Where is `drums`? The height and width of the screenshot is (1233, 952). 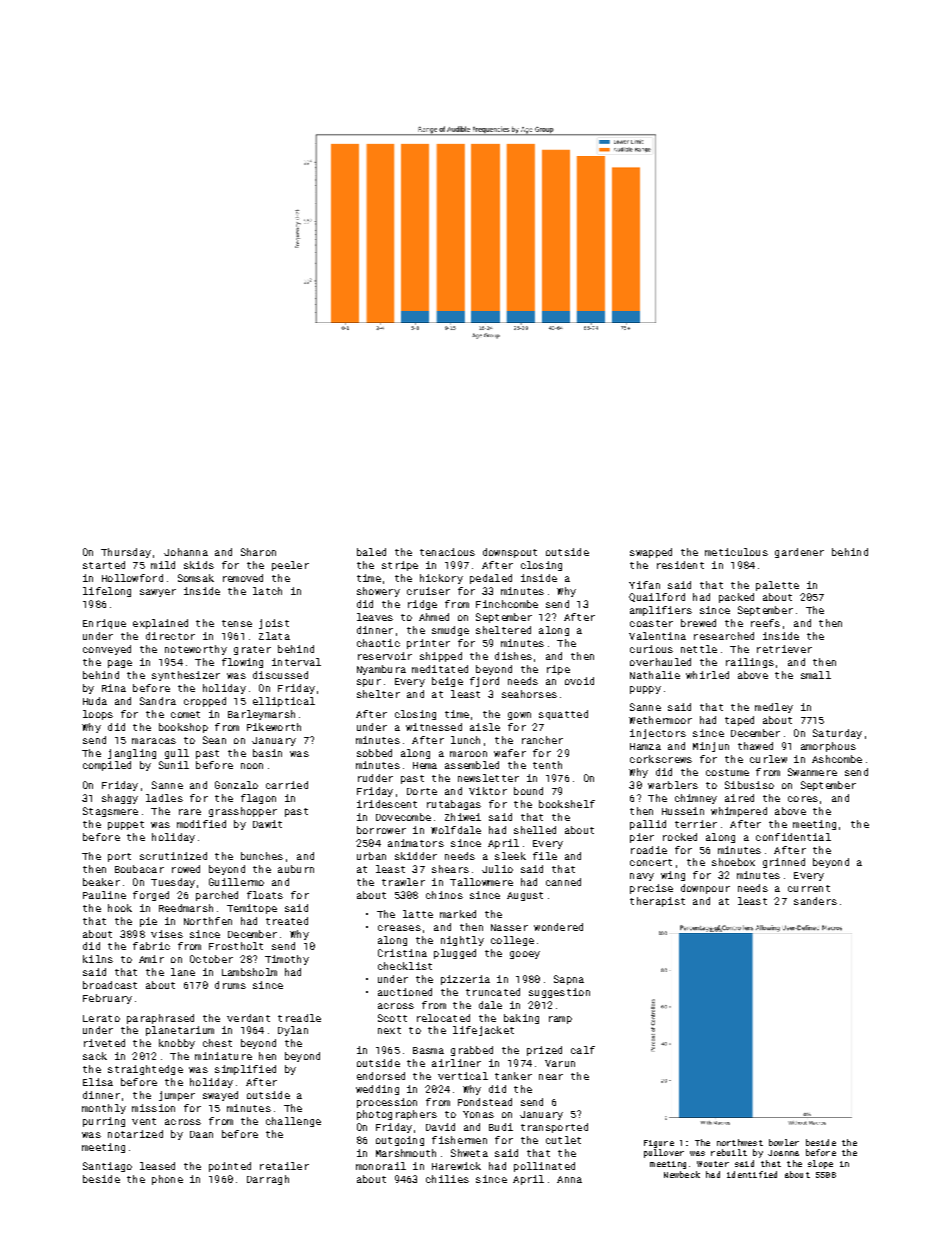
drums is located at coordinates (230, 985).
